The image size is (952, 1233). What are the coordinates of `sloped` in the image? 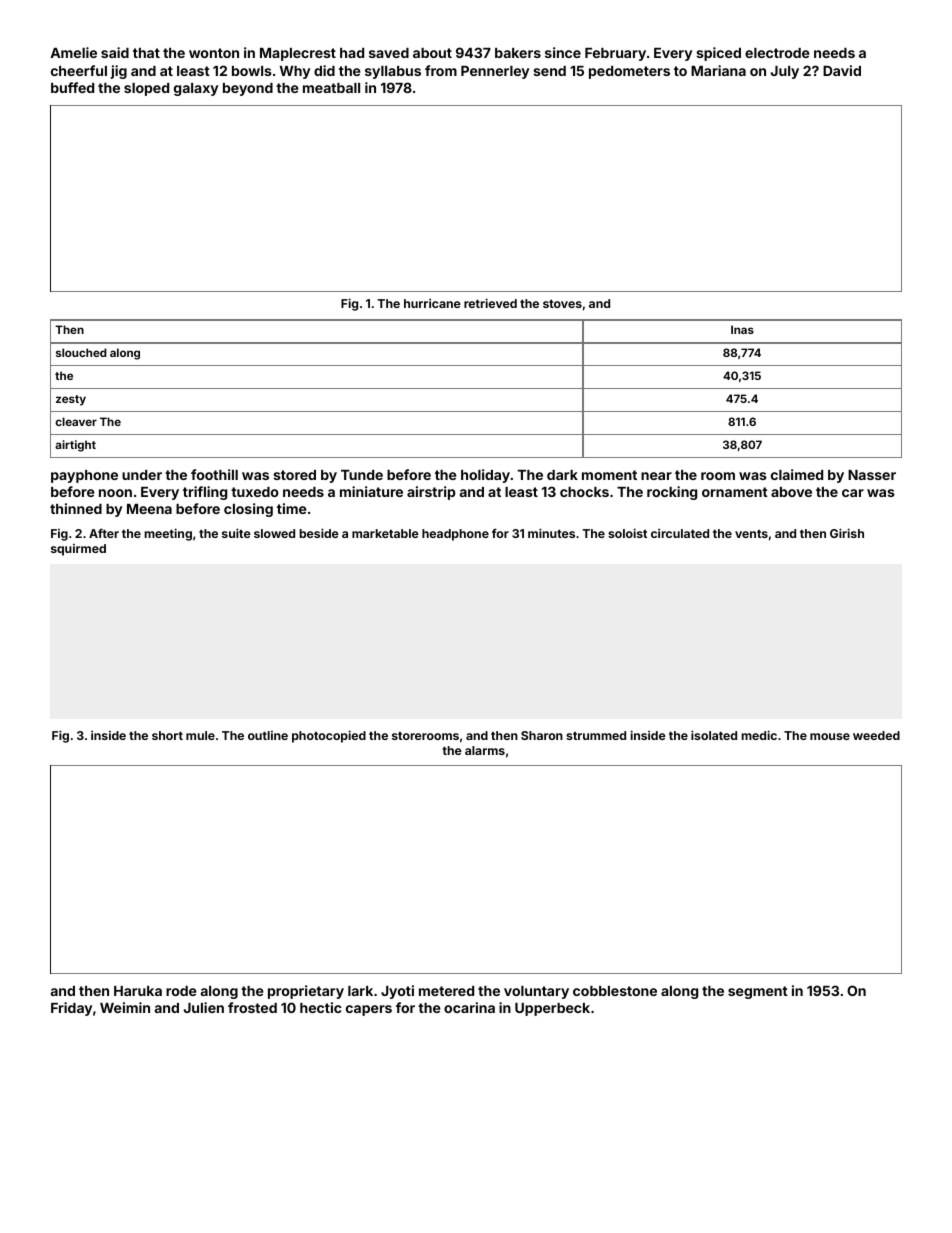 It's located at (146, 89).
